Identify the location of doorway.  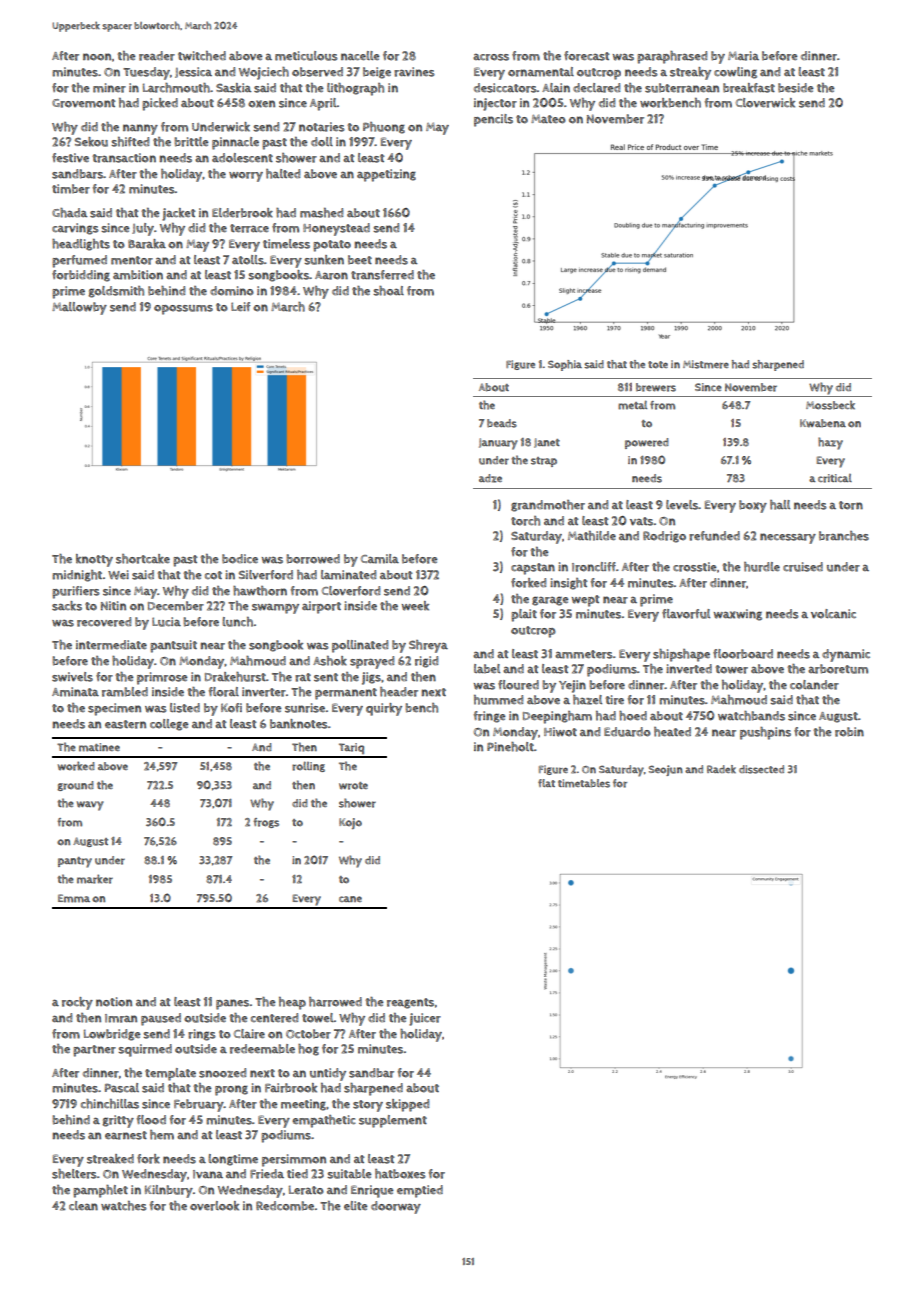
(396, 1207).
